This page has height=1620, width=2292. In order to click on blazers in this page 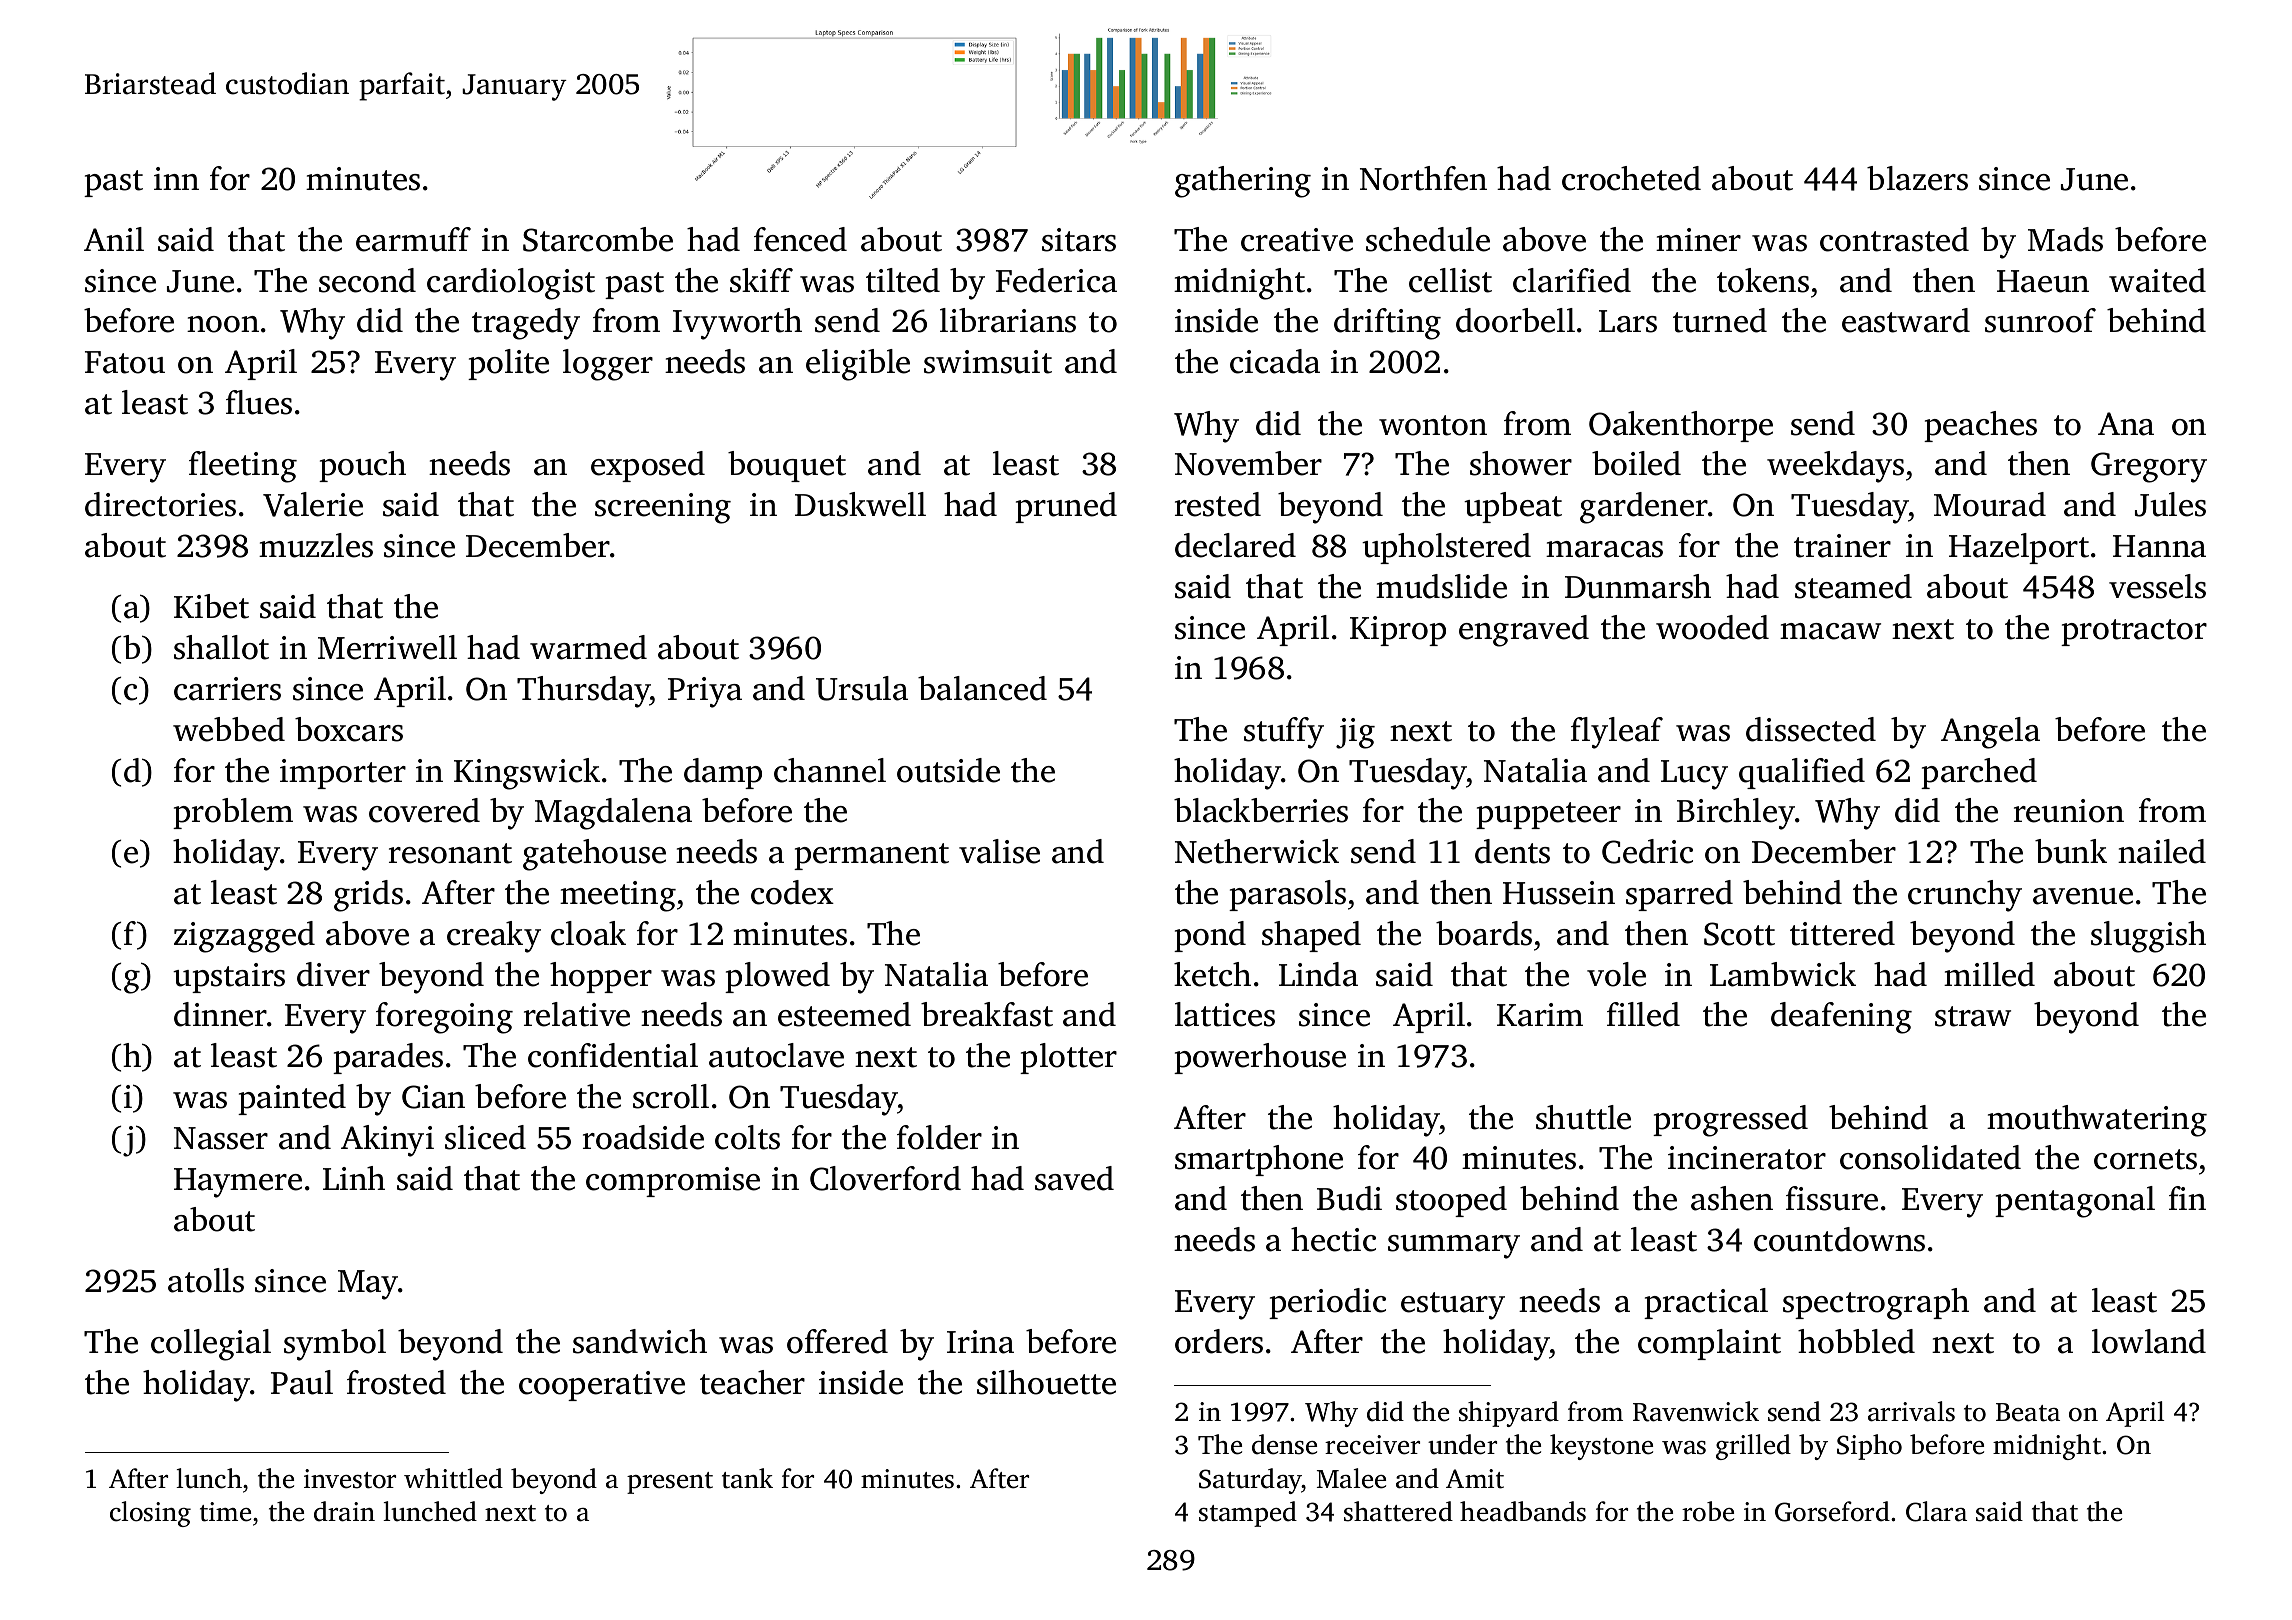, I will do `click(1917, 178)`.
